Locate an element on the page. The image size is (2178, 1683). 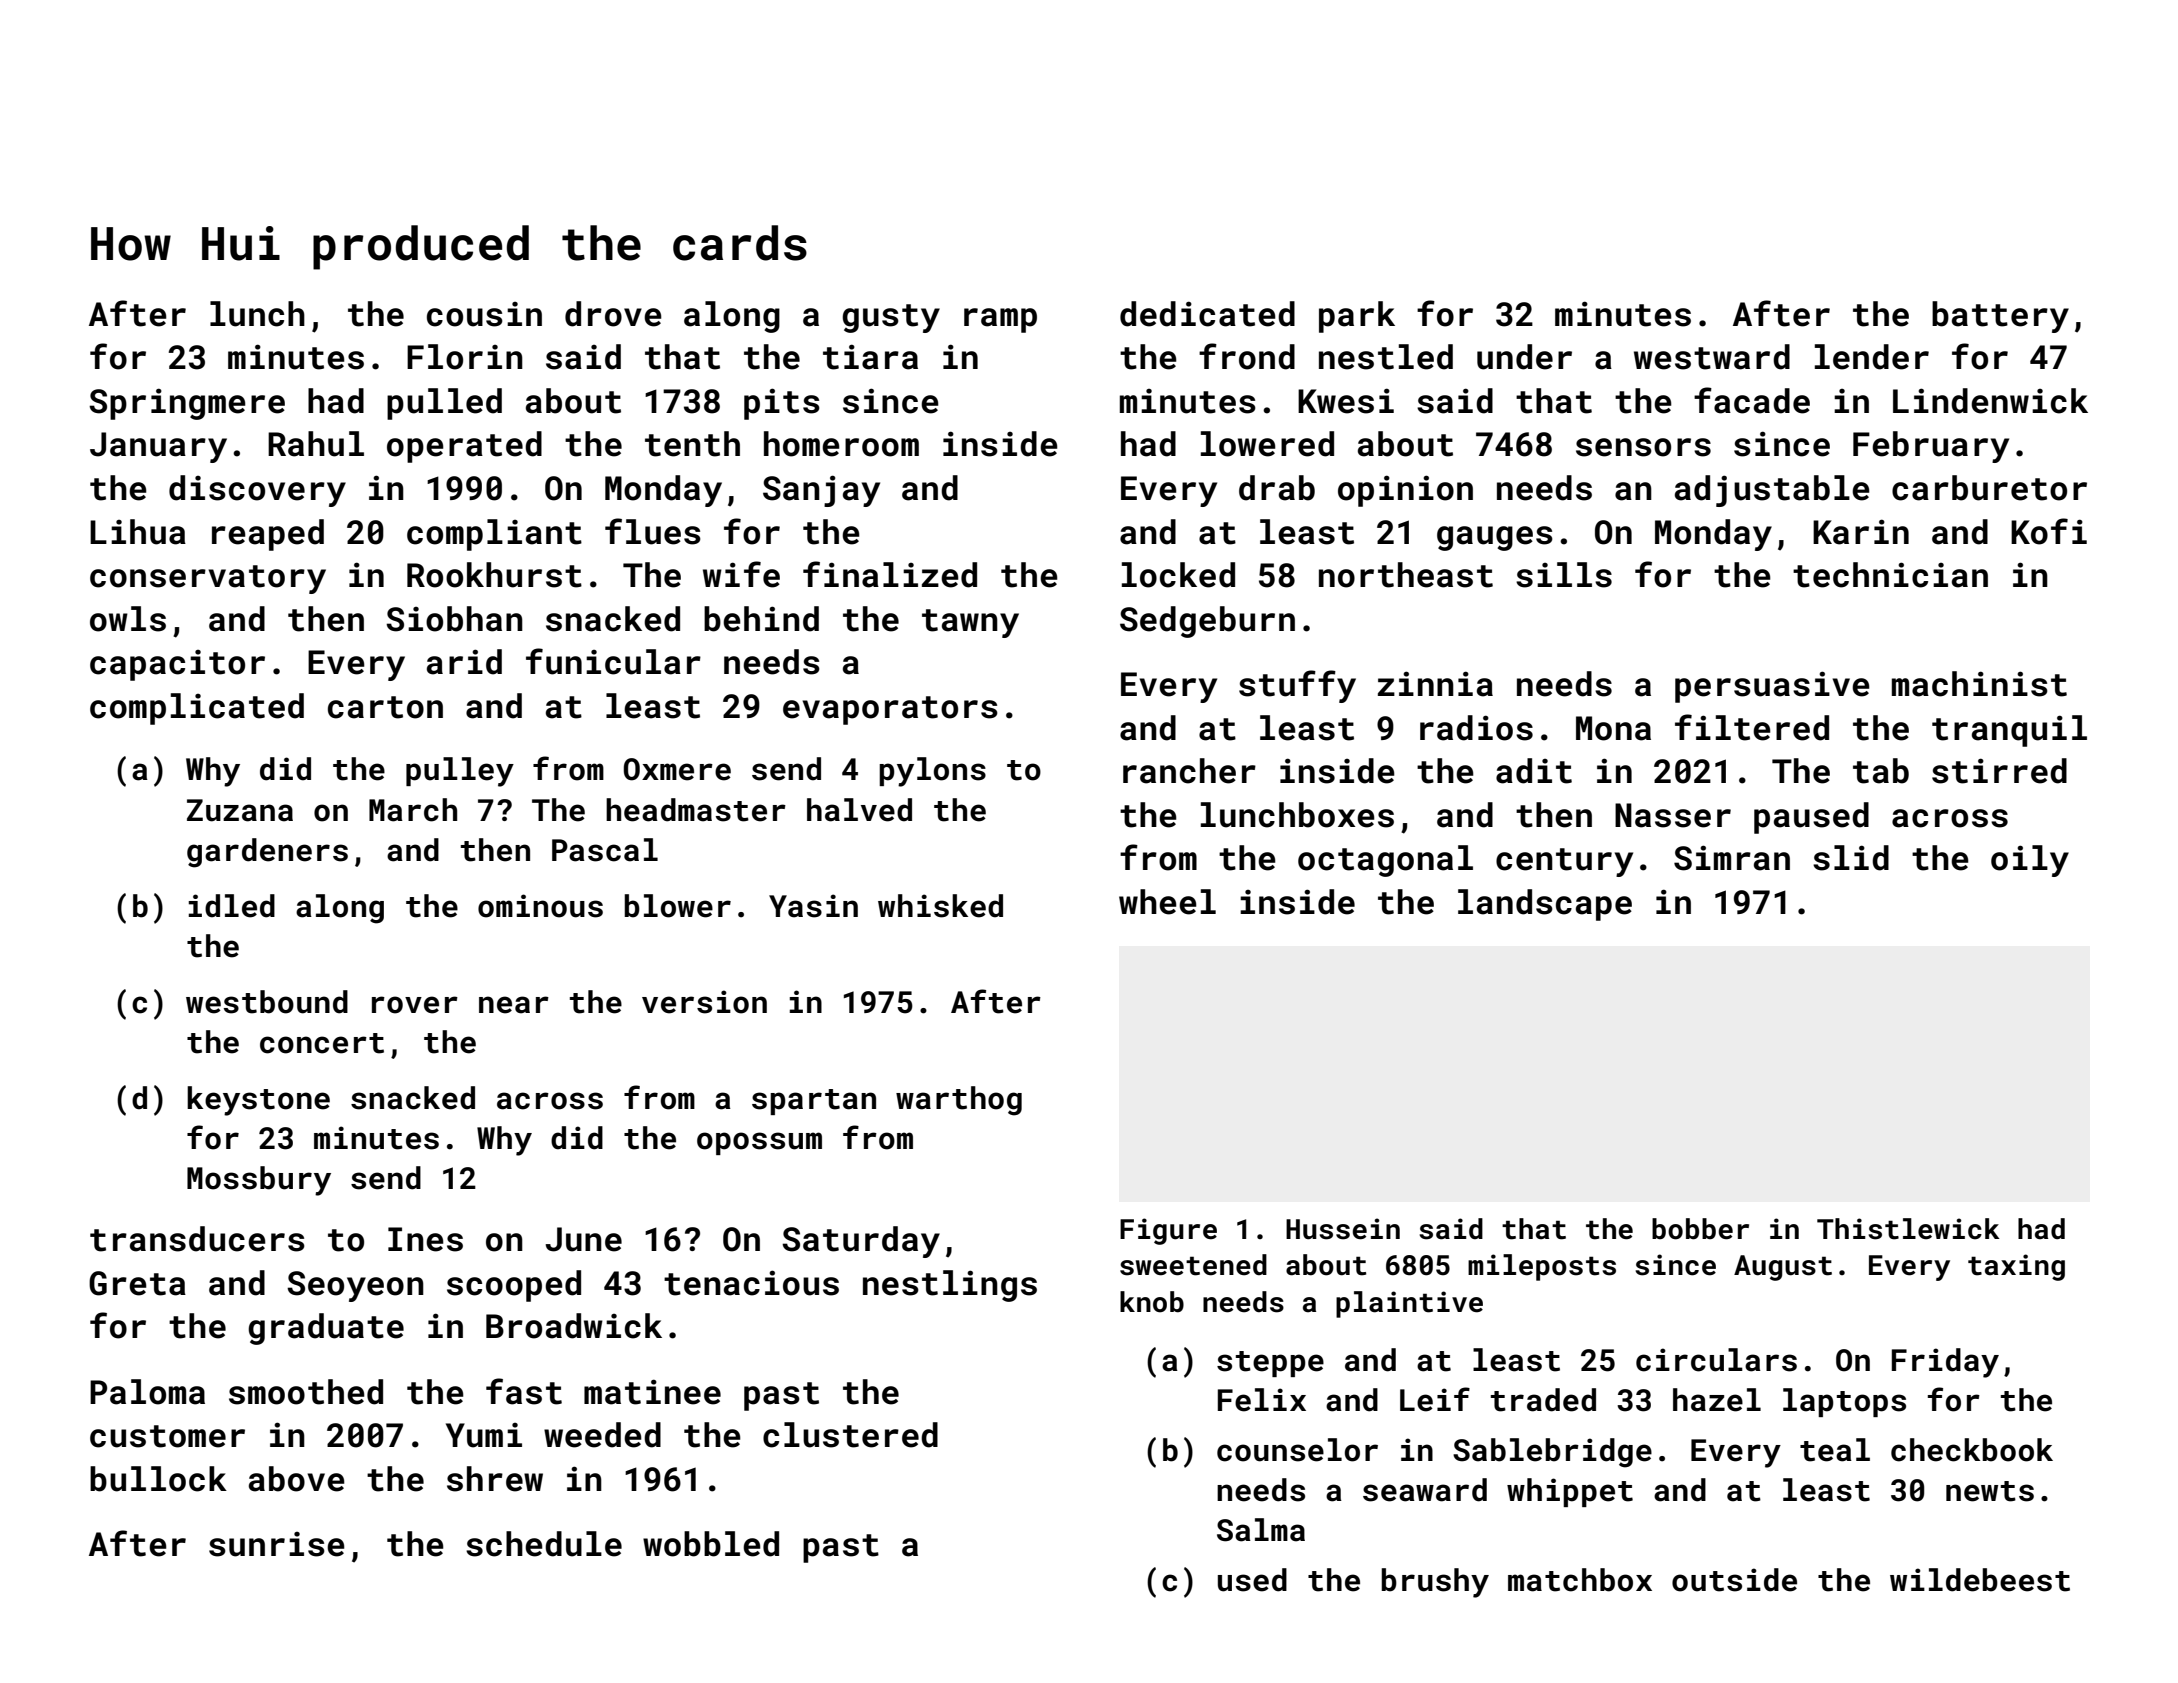
sunrise is located at coordinates (277, 1544).
